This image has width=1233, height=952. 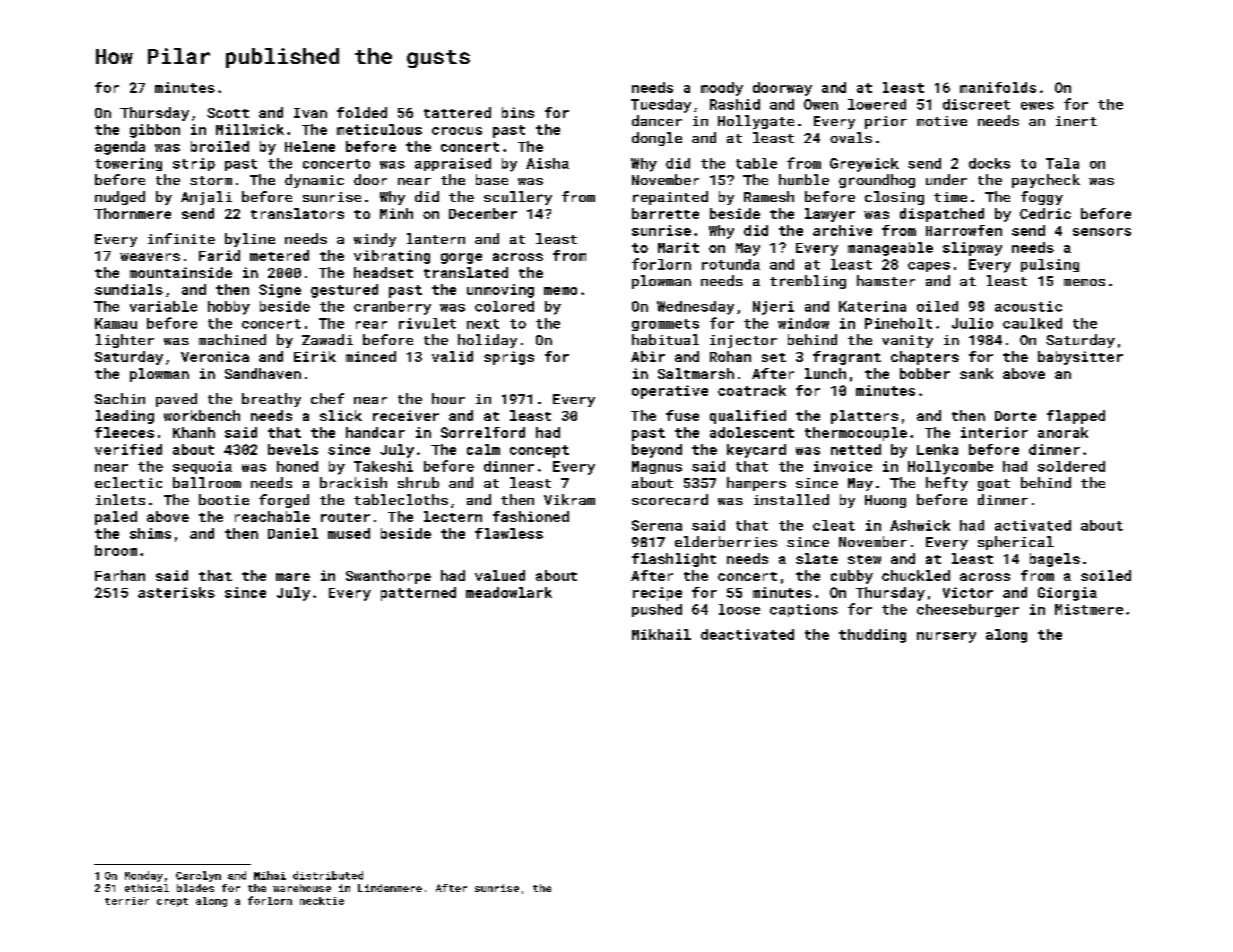 I want to click on chef, so click(x=327, y=398).
